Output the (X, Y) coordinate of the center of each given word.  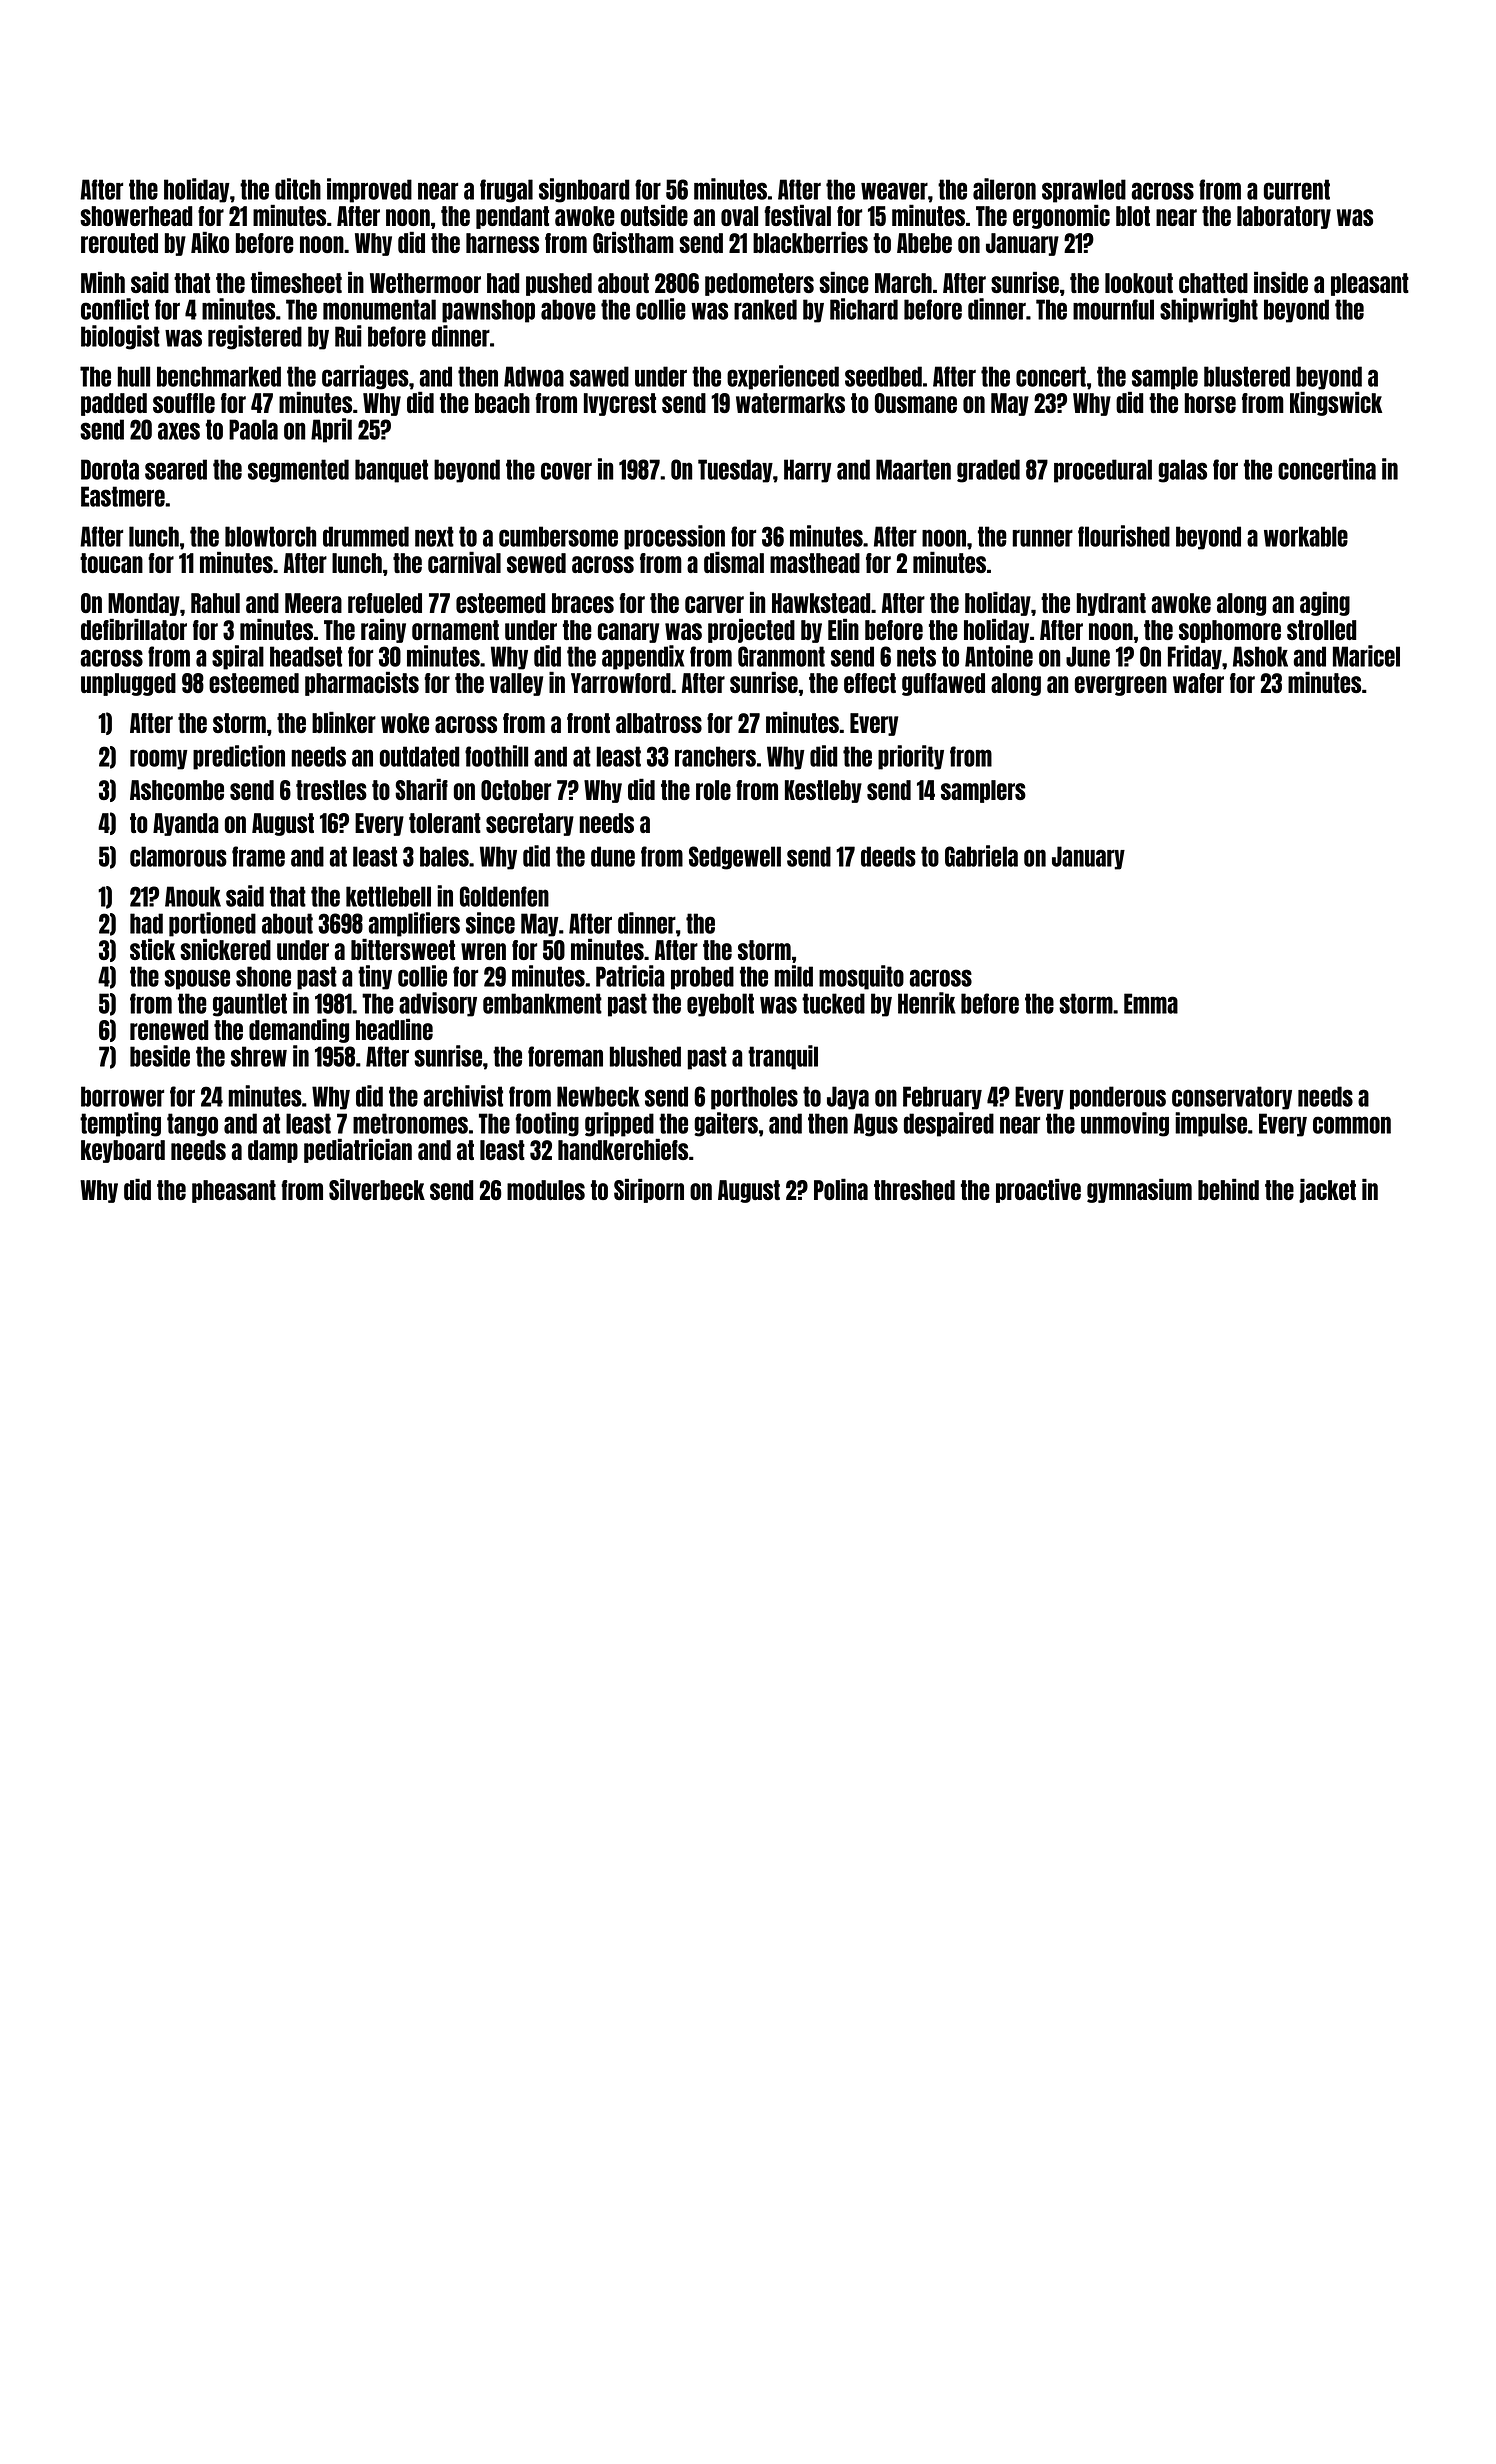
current (1297, 189)
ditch (298, 189)
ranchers (715, 756)
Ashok (1260, 656)
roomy (159, 759)
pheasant (234, 1191)
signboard (584, 190)
